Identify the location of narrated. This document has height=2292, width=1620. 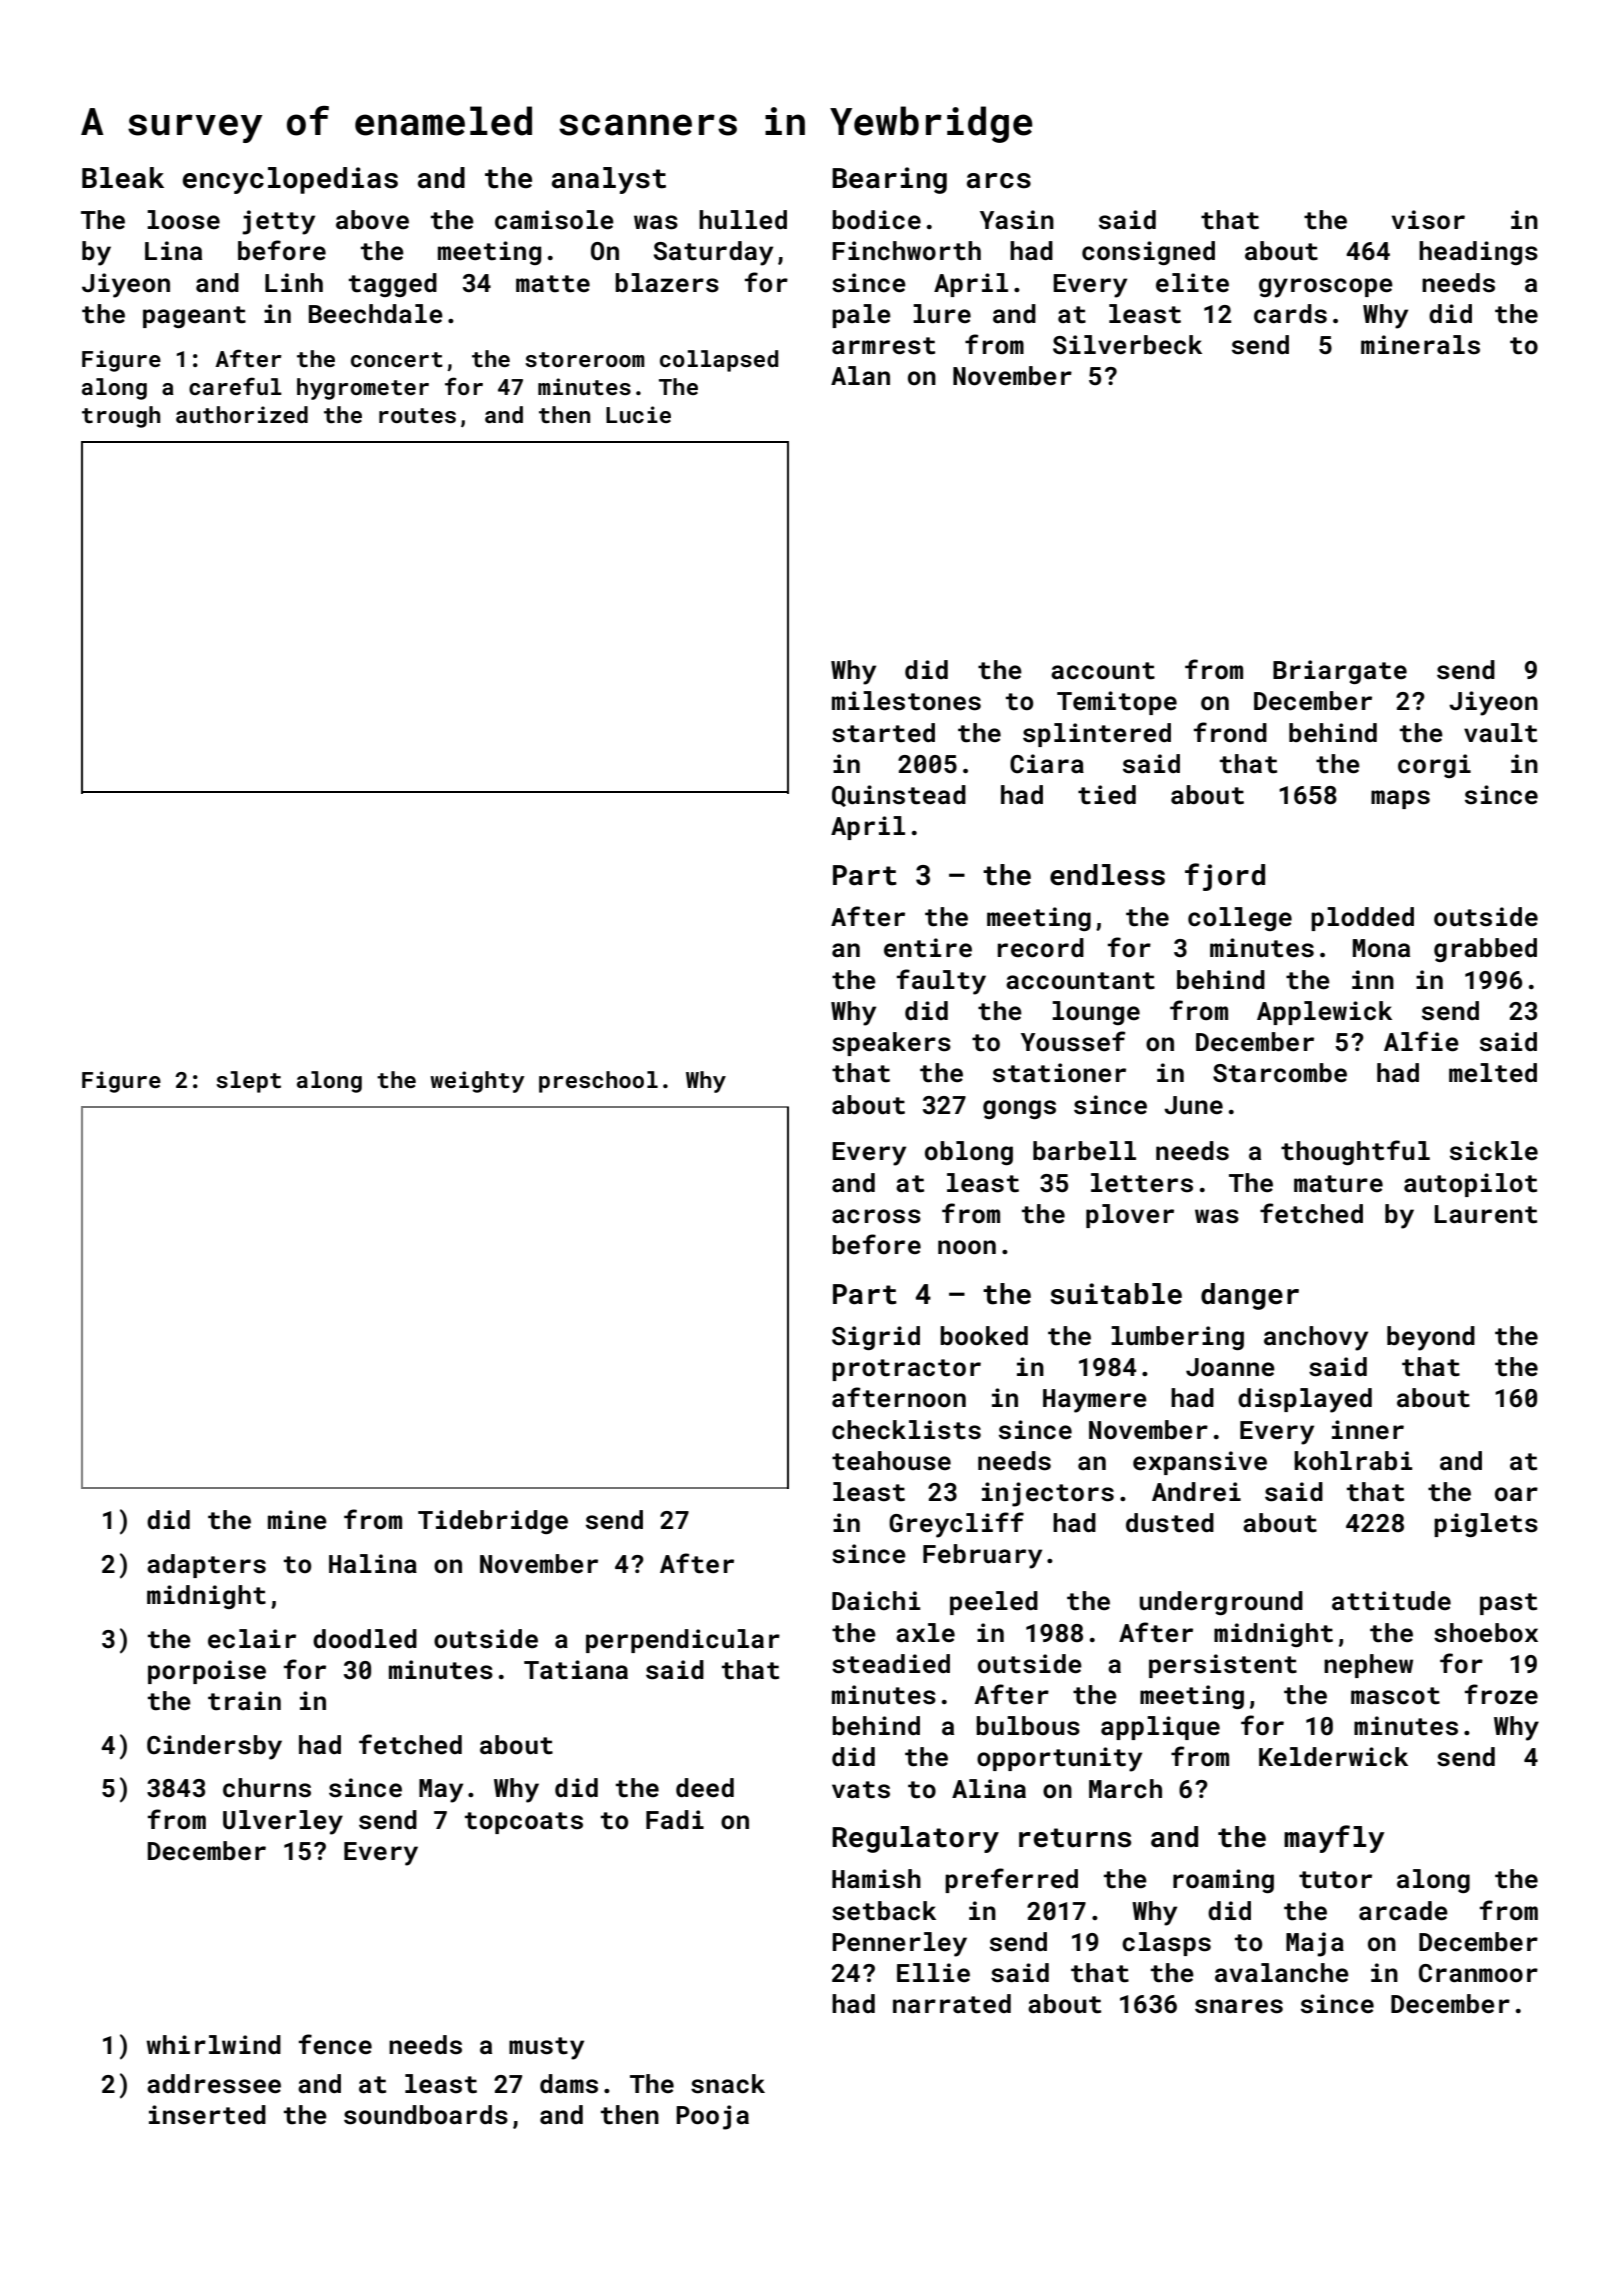
(952, 2004).
